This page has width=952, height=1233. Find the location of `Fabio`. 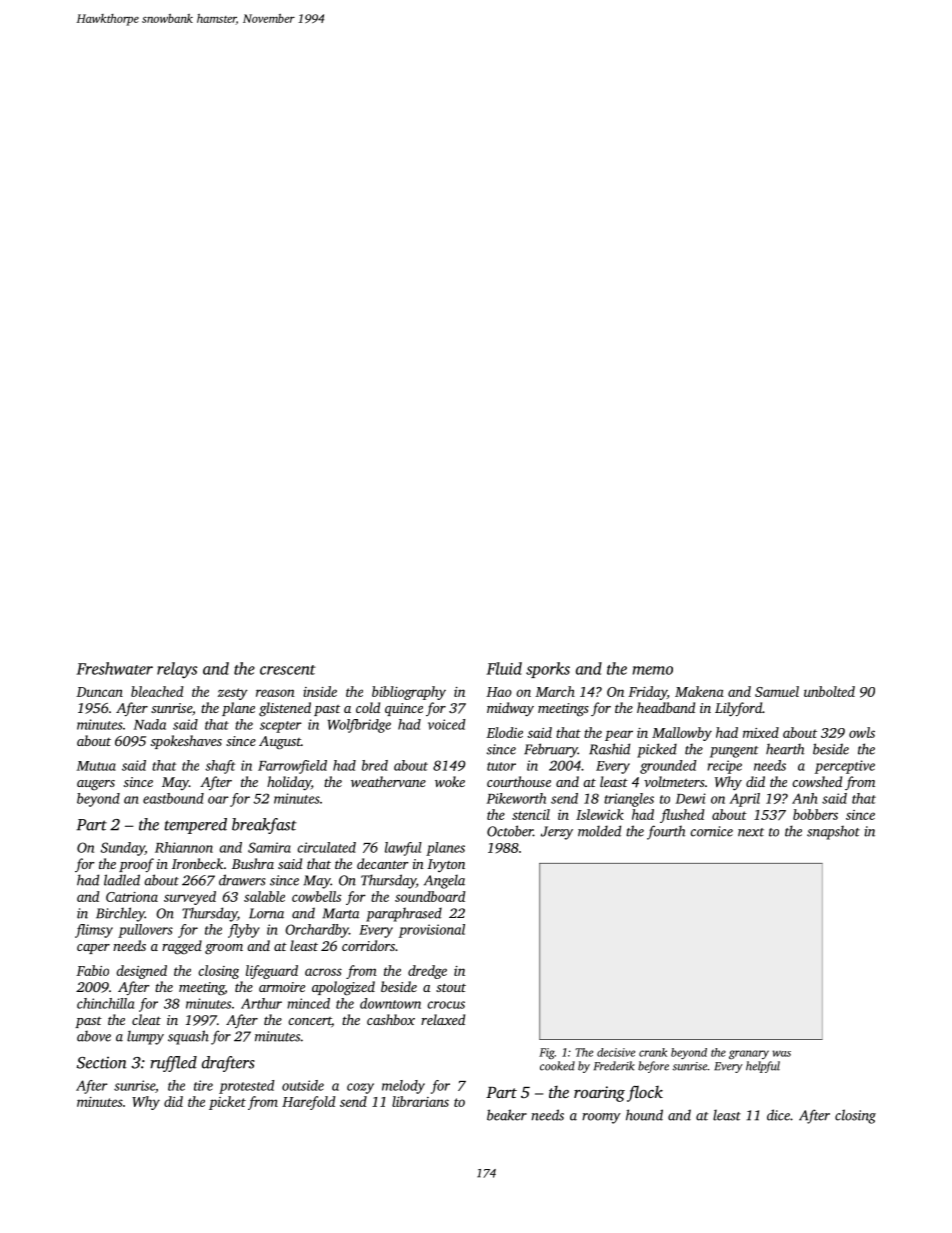

Fabio is located at coordinates (92, 970).
